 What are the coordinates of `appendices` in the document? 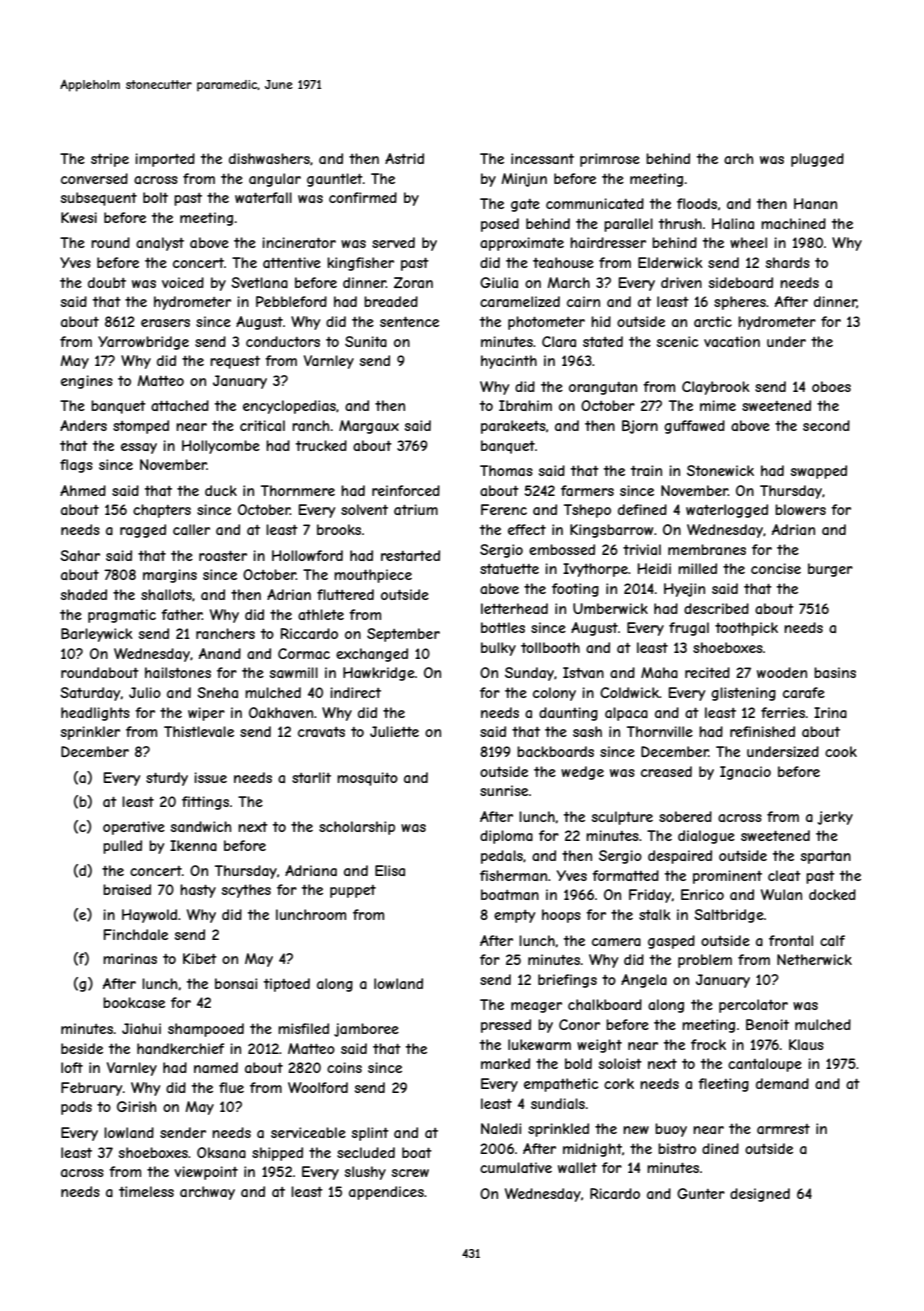 It's located at (386, 1193).
